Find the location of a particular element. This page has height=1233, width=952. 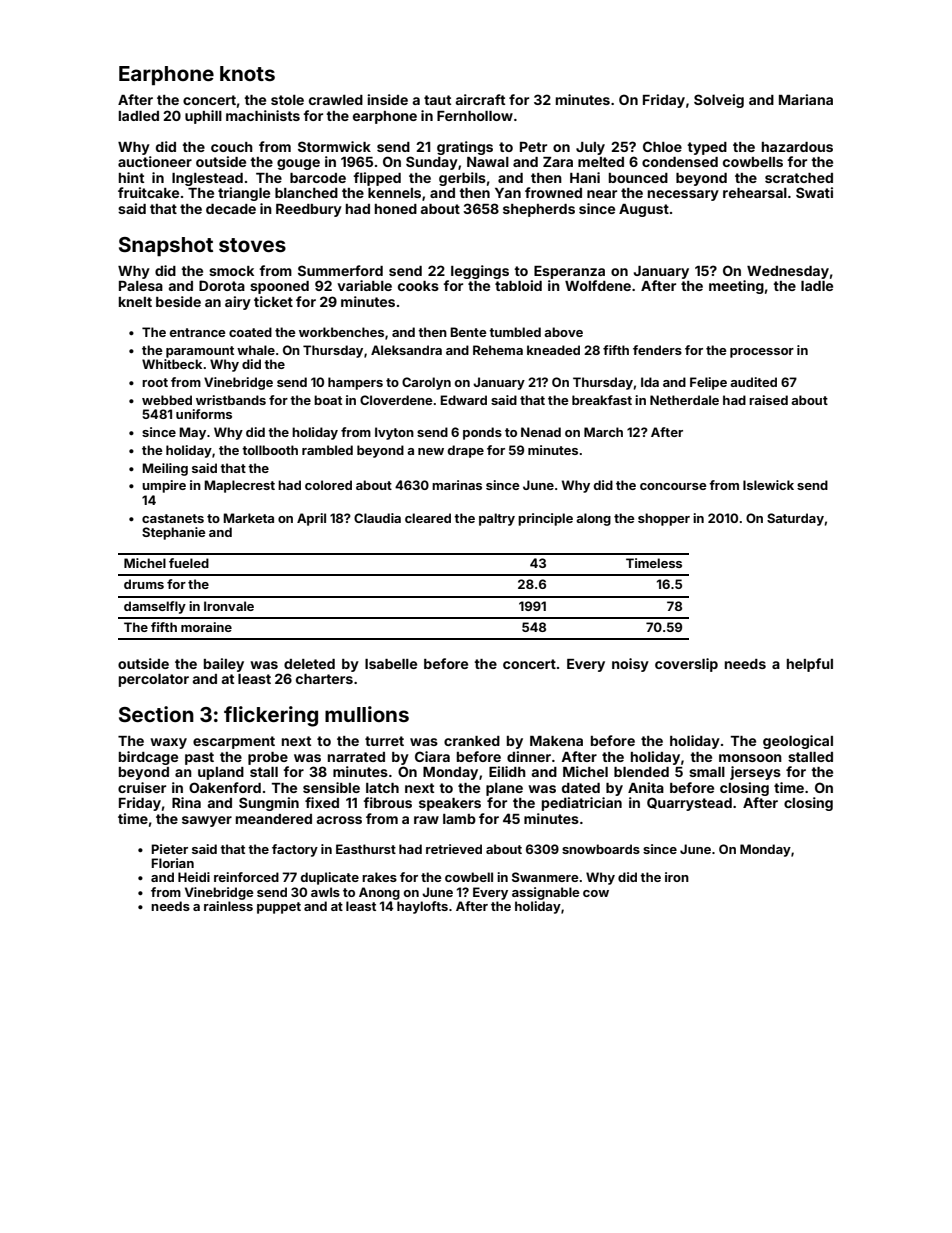

Zara is located at coordinates (558, 162).
